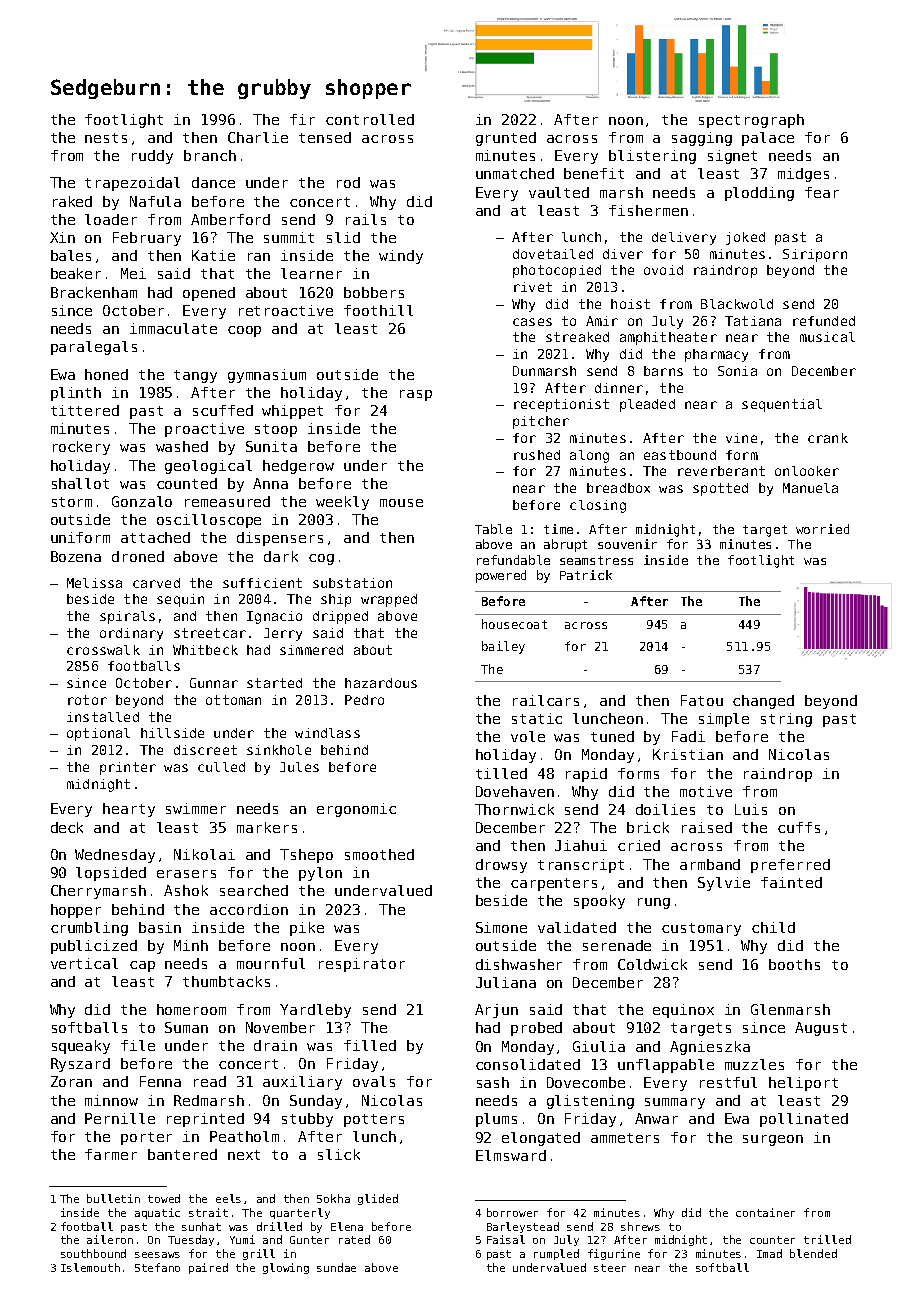 Image resolution: width=908 pixels, height=1316 pixels. I want to click on unmatched, so click(515, 173).
